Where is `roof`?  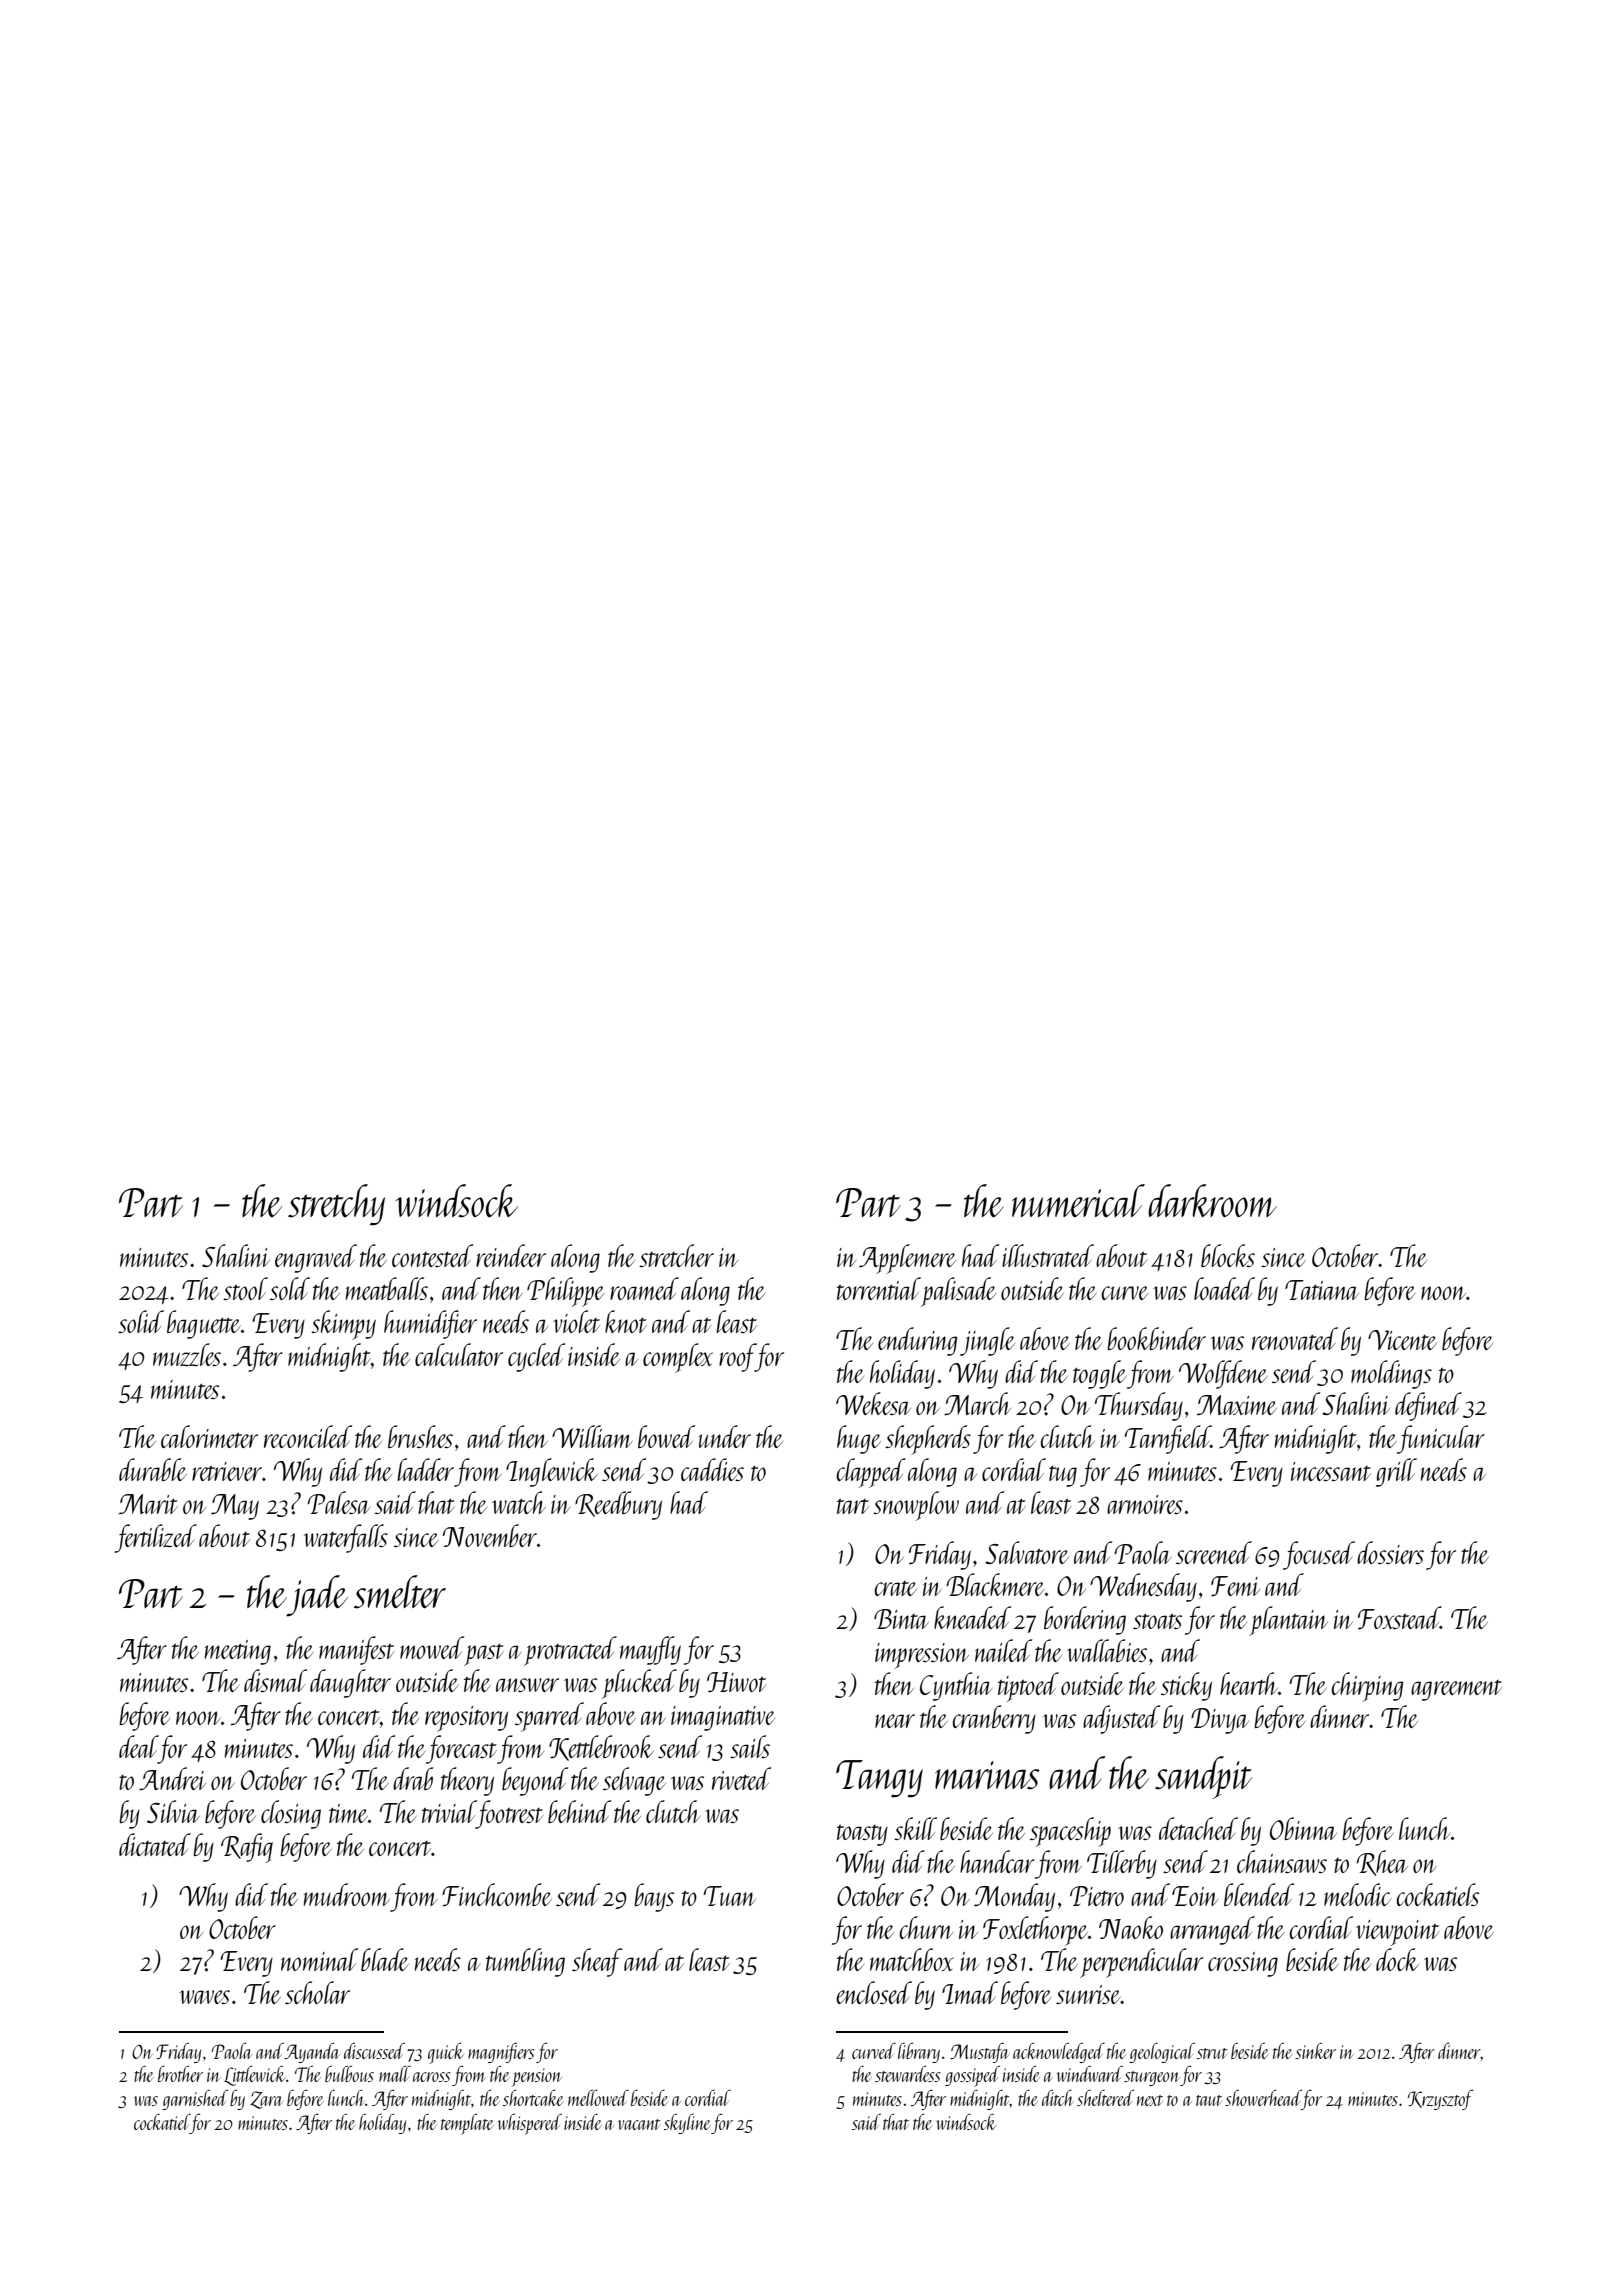
roof is located at coordinates (737, 1357).
